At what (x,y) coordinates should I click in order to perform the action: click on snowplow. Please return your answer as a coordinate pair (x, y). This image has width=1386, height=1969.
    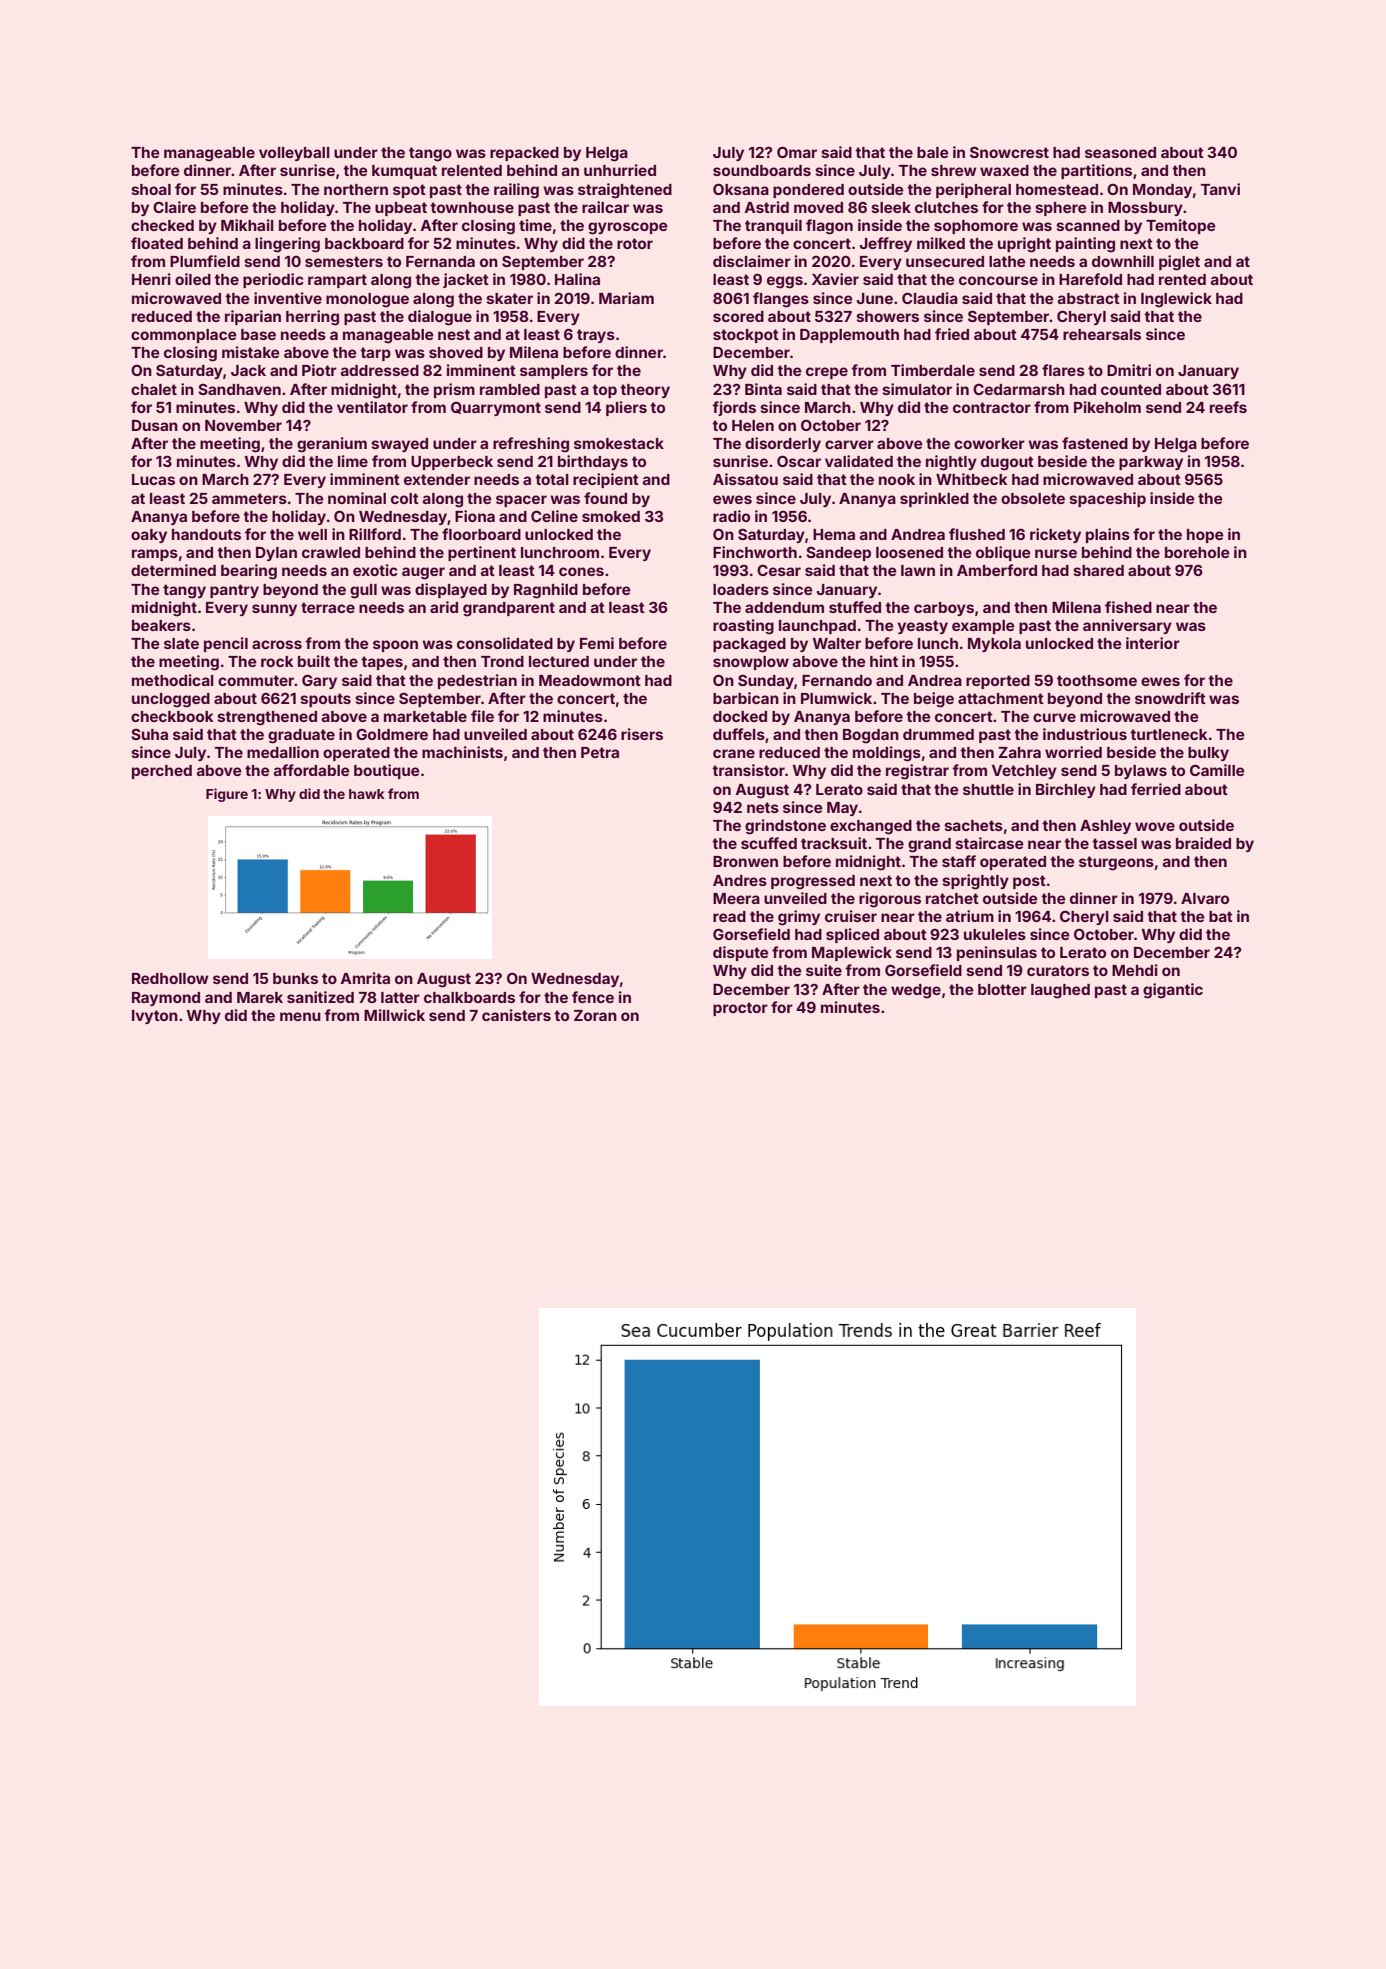
    Looking at the image, I should click on (751, 663).
